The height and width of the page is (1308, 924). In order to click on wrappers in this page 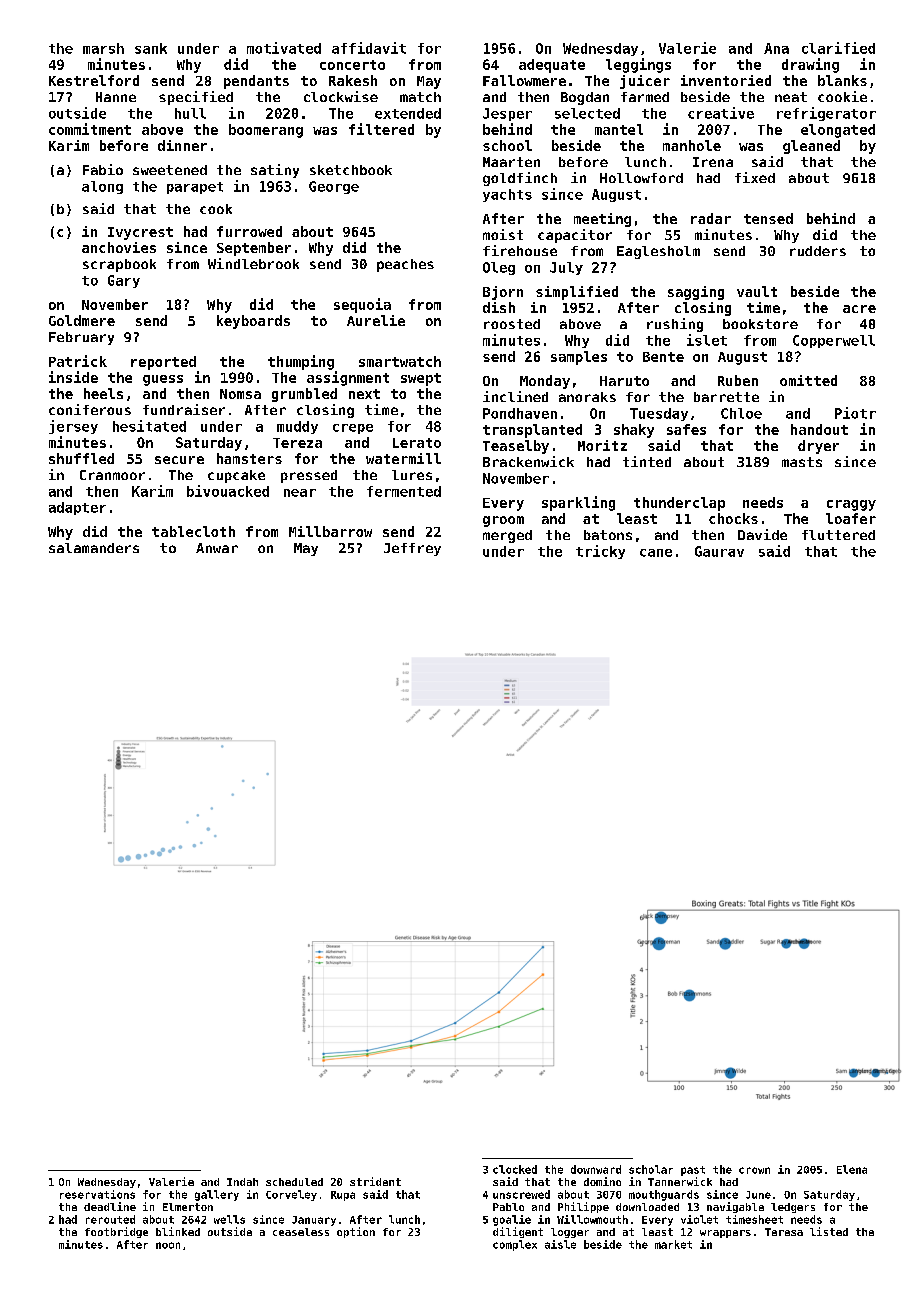, I will do `click(725, 1234)`.
